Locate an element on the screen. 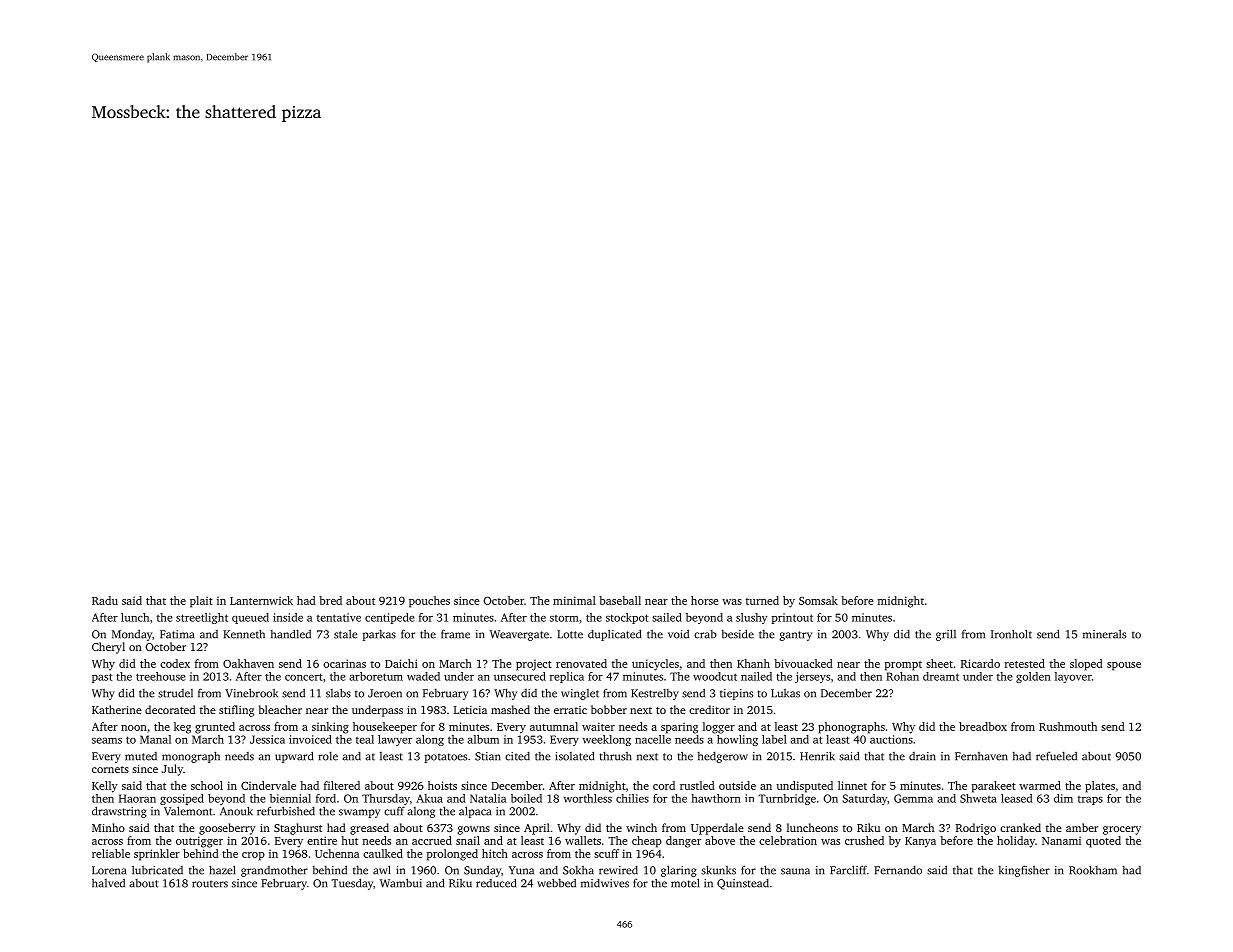 This screenshot has width=1233, height=952. grandmother is located at coordinates (274, 871).
